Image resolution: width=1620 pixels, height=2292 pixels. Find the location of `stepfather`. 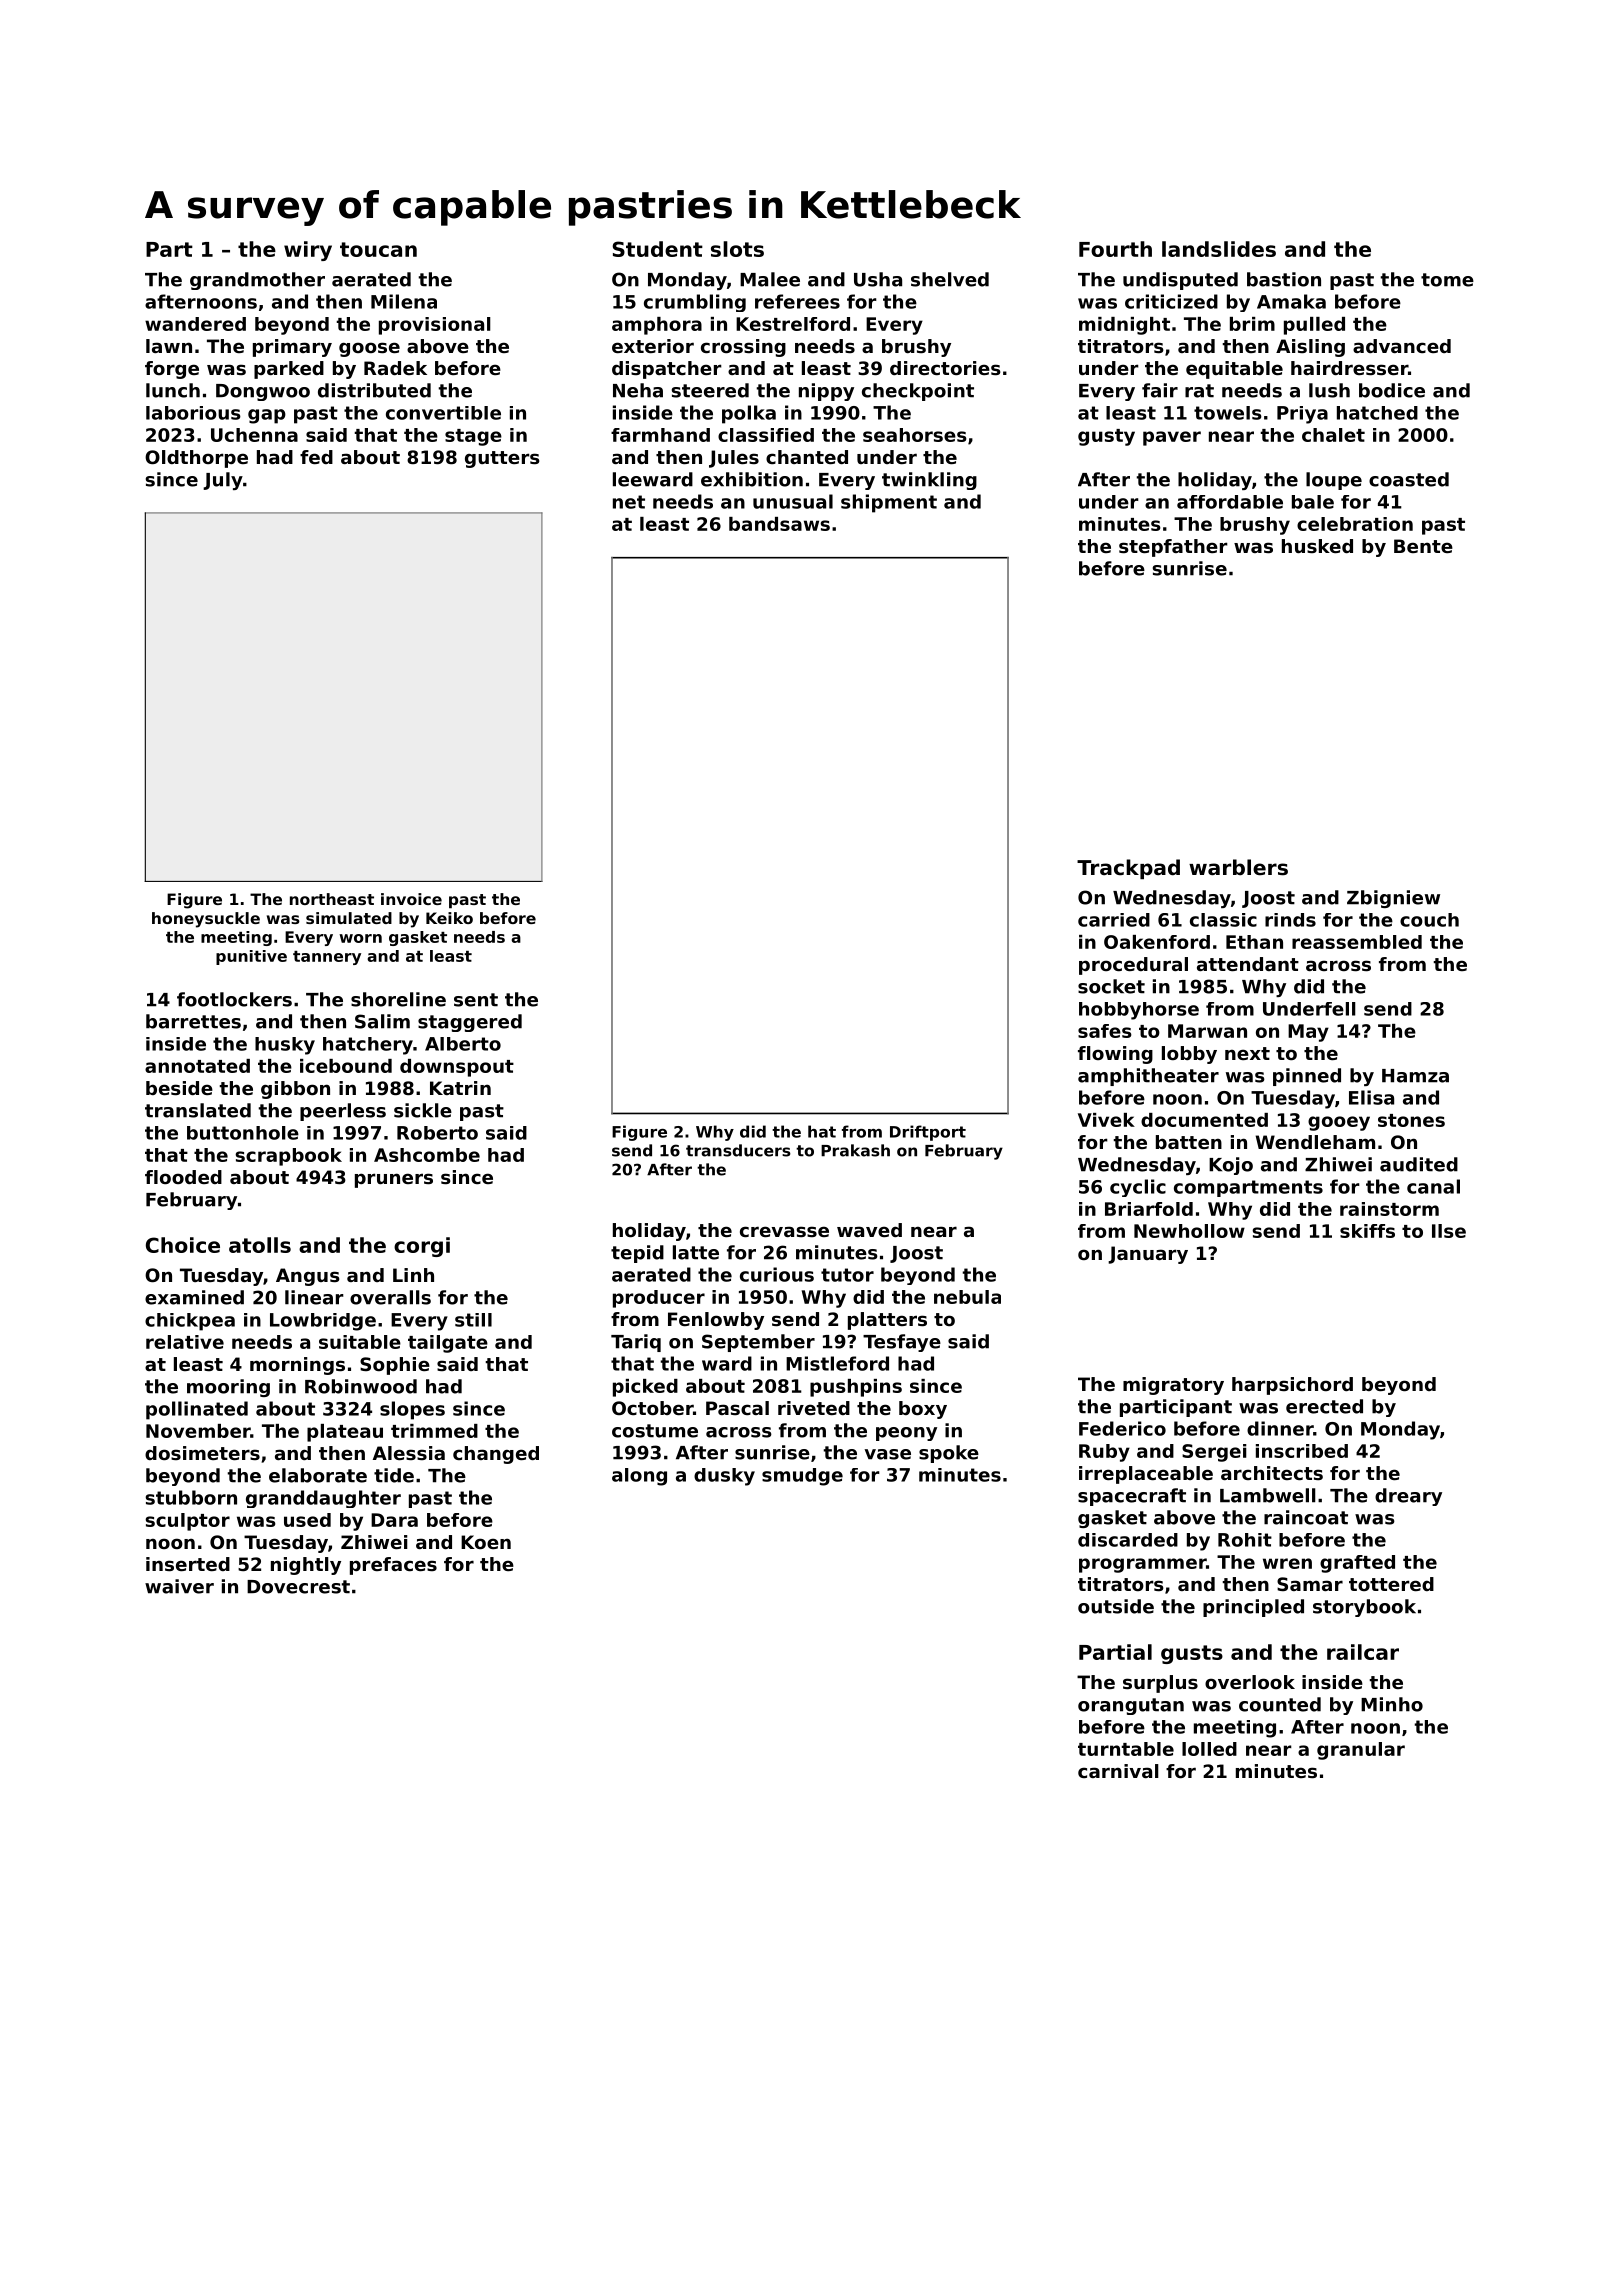

stepfather is located at coordinates (1173, 548).
